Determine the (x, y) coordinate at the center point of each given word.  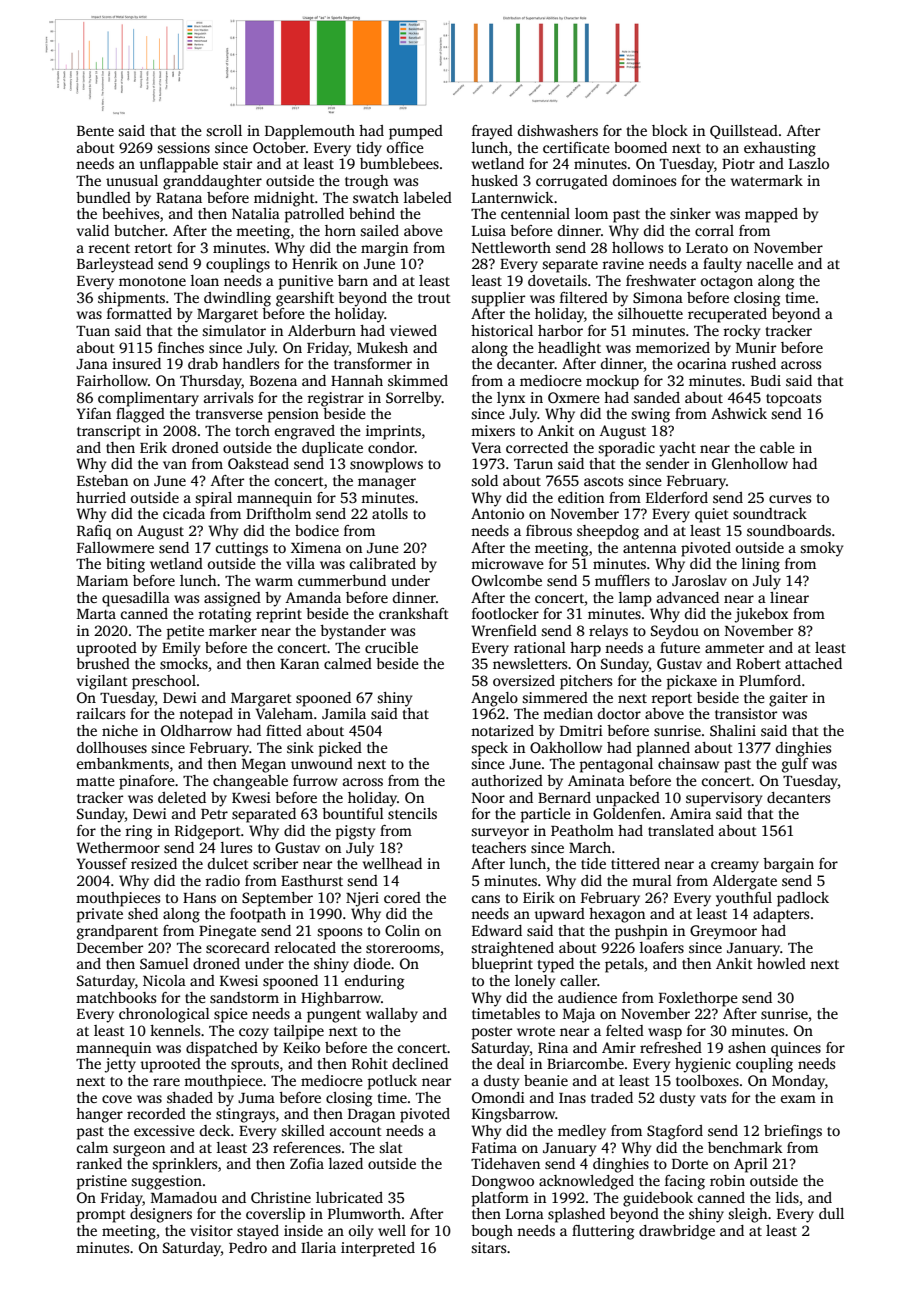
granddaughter (212, 182)
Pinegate (227, 932)
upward (559, 915)
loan (205, 280)
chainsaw (688, 763)
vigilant (102, 682)
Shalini (733, 730)
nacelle (769, 263)
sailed (379, 230)
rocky (741, 332)
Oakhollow (566, 747)
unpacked (628, 799)
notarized (502, 730)
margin (384, 249)
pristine (101, 1182)
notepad (206, 715)
